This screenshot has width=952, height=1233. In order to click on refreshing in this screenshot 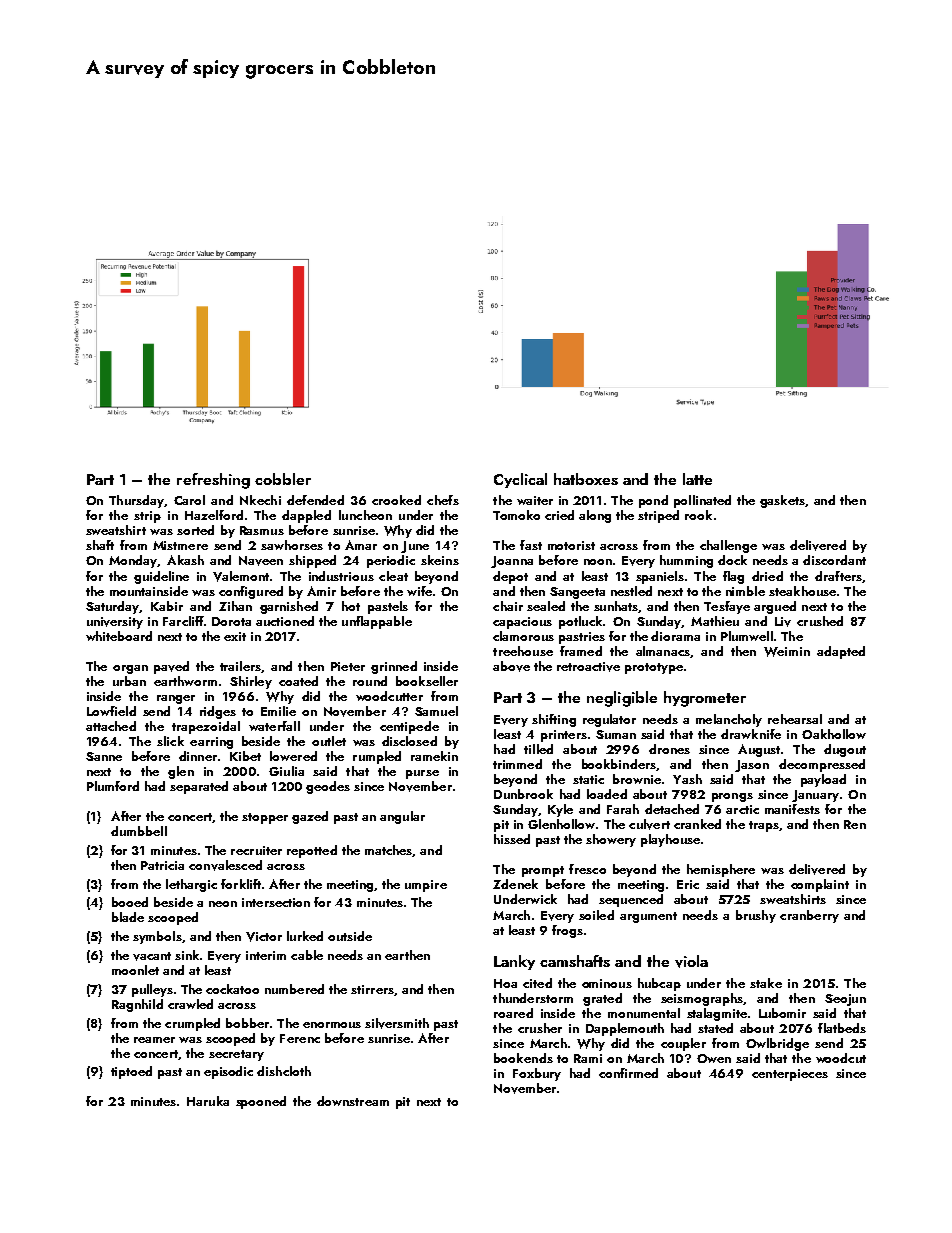, I will do `click(213, 481)`.
